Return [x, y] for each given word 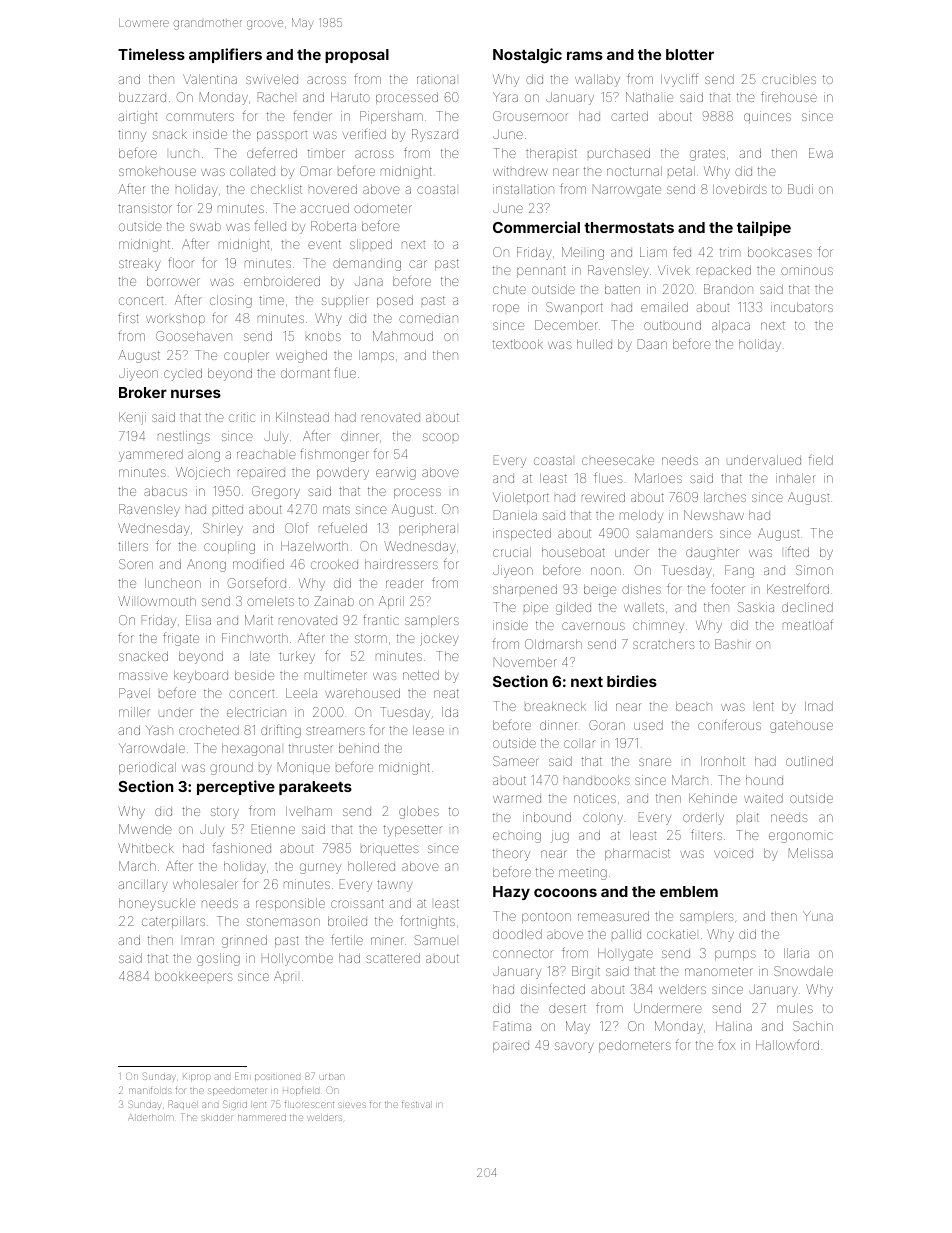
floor [181, 263]
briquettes [389, 849]
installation [523, 189]
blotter [690, 54]
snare [655, 762]
